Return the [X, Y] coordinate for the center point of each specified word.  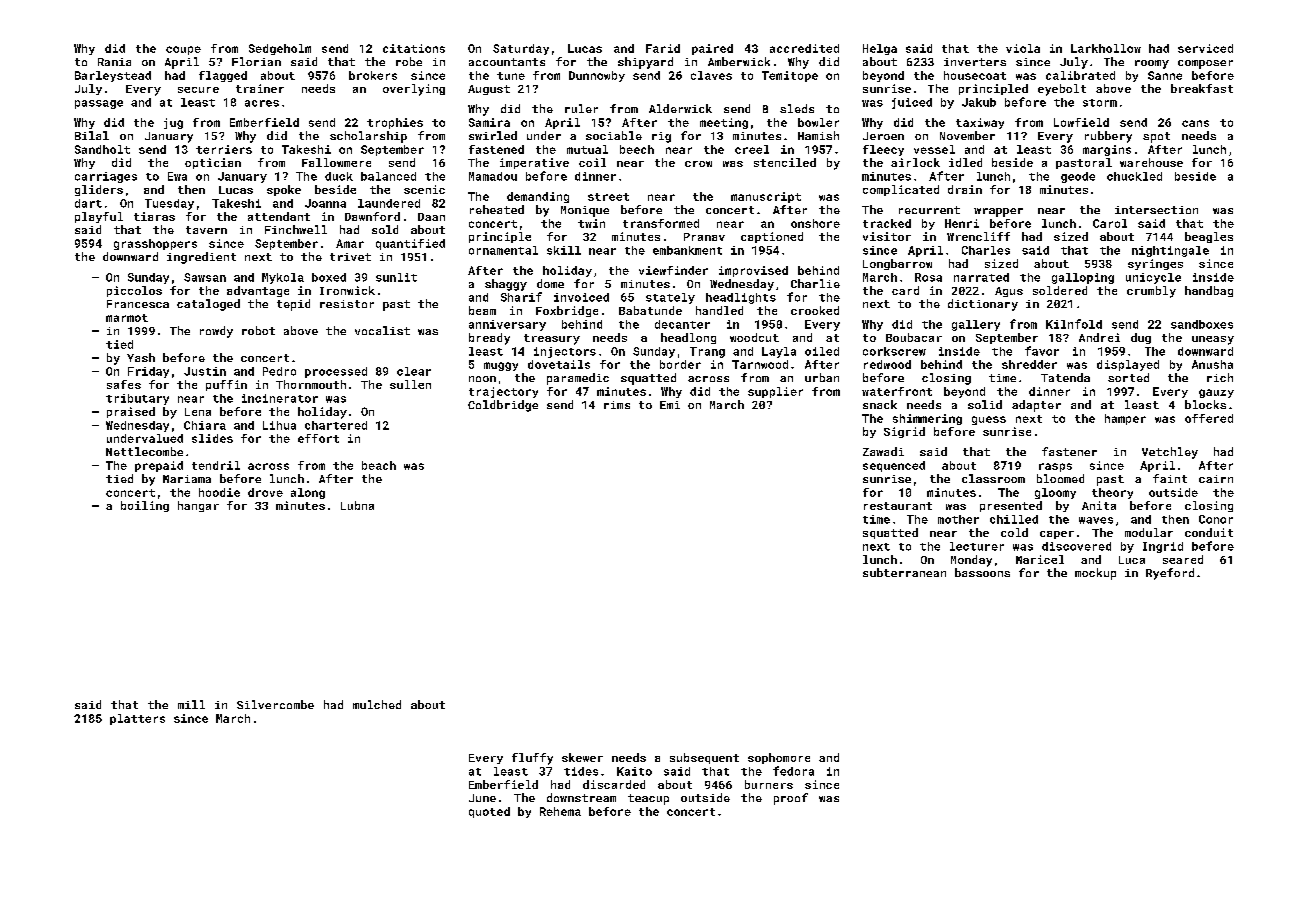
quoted [489, 812]
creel [752, 149]
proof [791, 799]
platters [137, 719]
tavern [206, 230]
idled [965, 162]
